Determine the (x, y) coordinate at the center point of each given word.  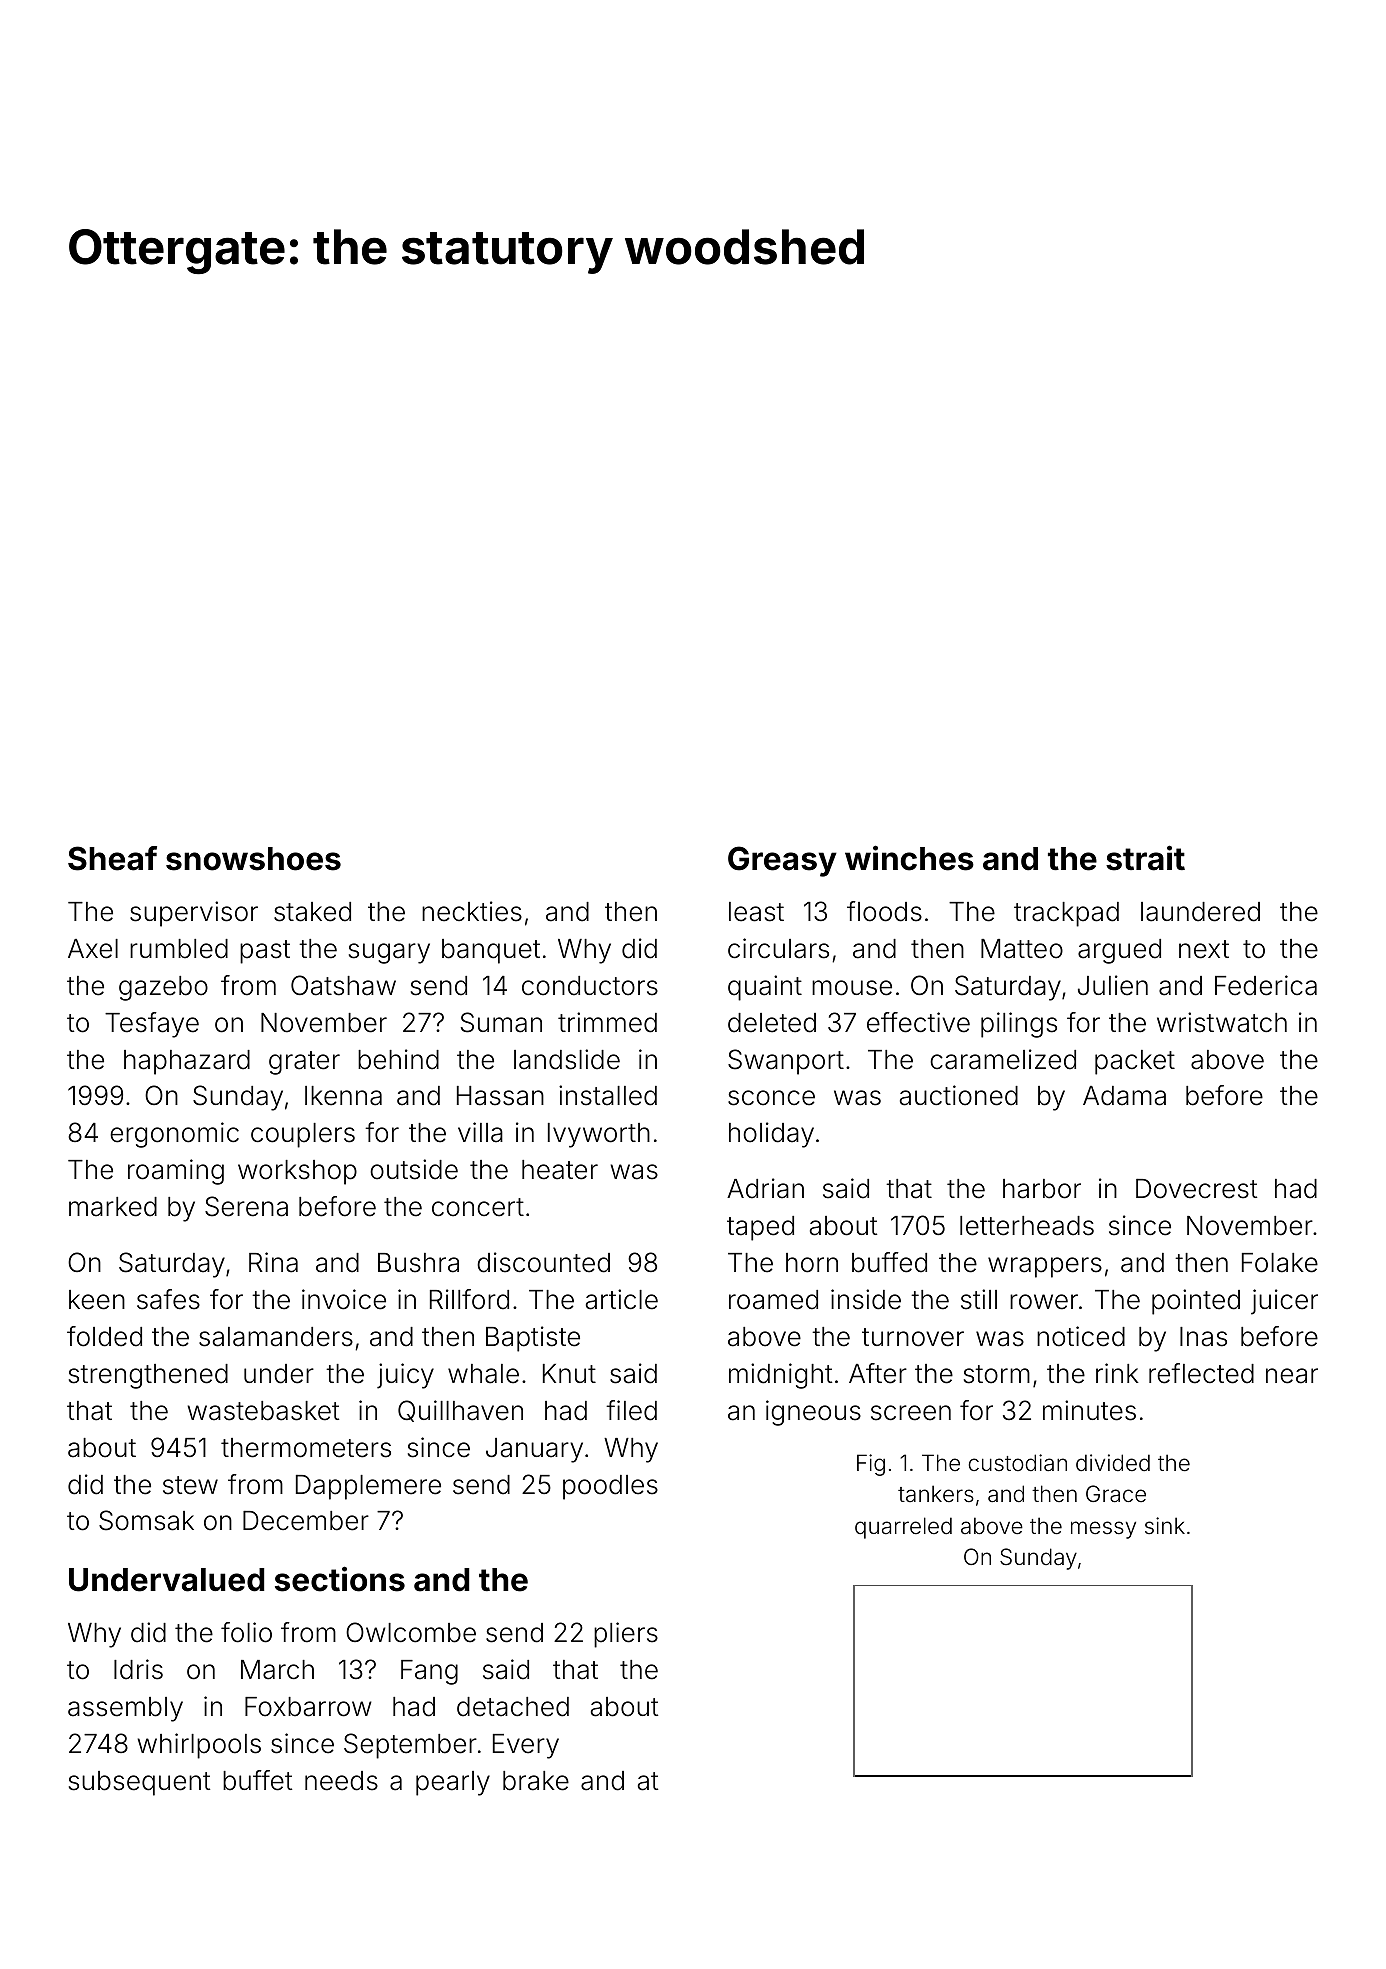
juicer (1284, 1302)
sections (340, 1579)
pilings (1019, 1025)
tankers (936, 1494)
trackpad (1066, 914)
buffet (257, 1780)
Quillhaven (460, 1411)
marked (113, 1207)
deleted (772, 1023)
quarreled (903, 1528)
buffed (889, 1262)
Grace (1116, 1494)
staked (312, 912)
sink (1165, 1526)
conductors (590, 986)
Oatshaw (343, 985)
